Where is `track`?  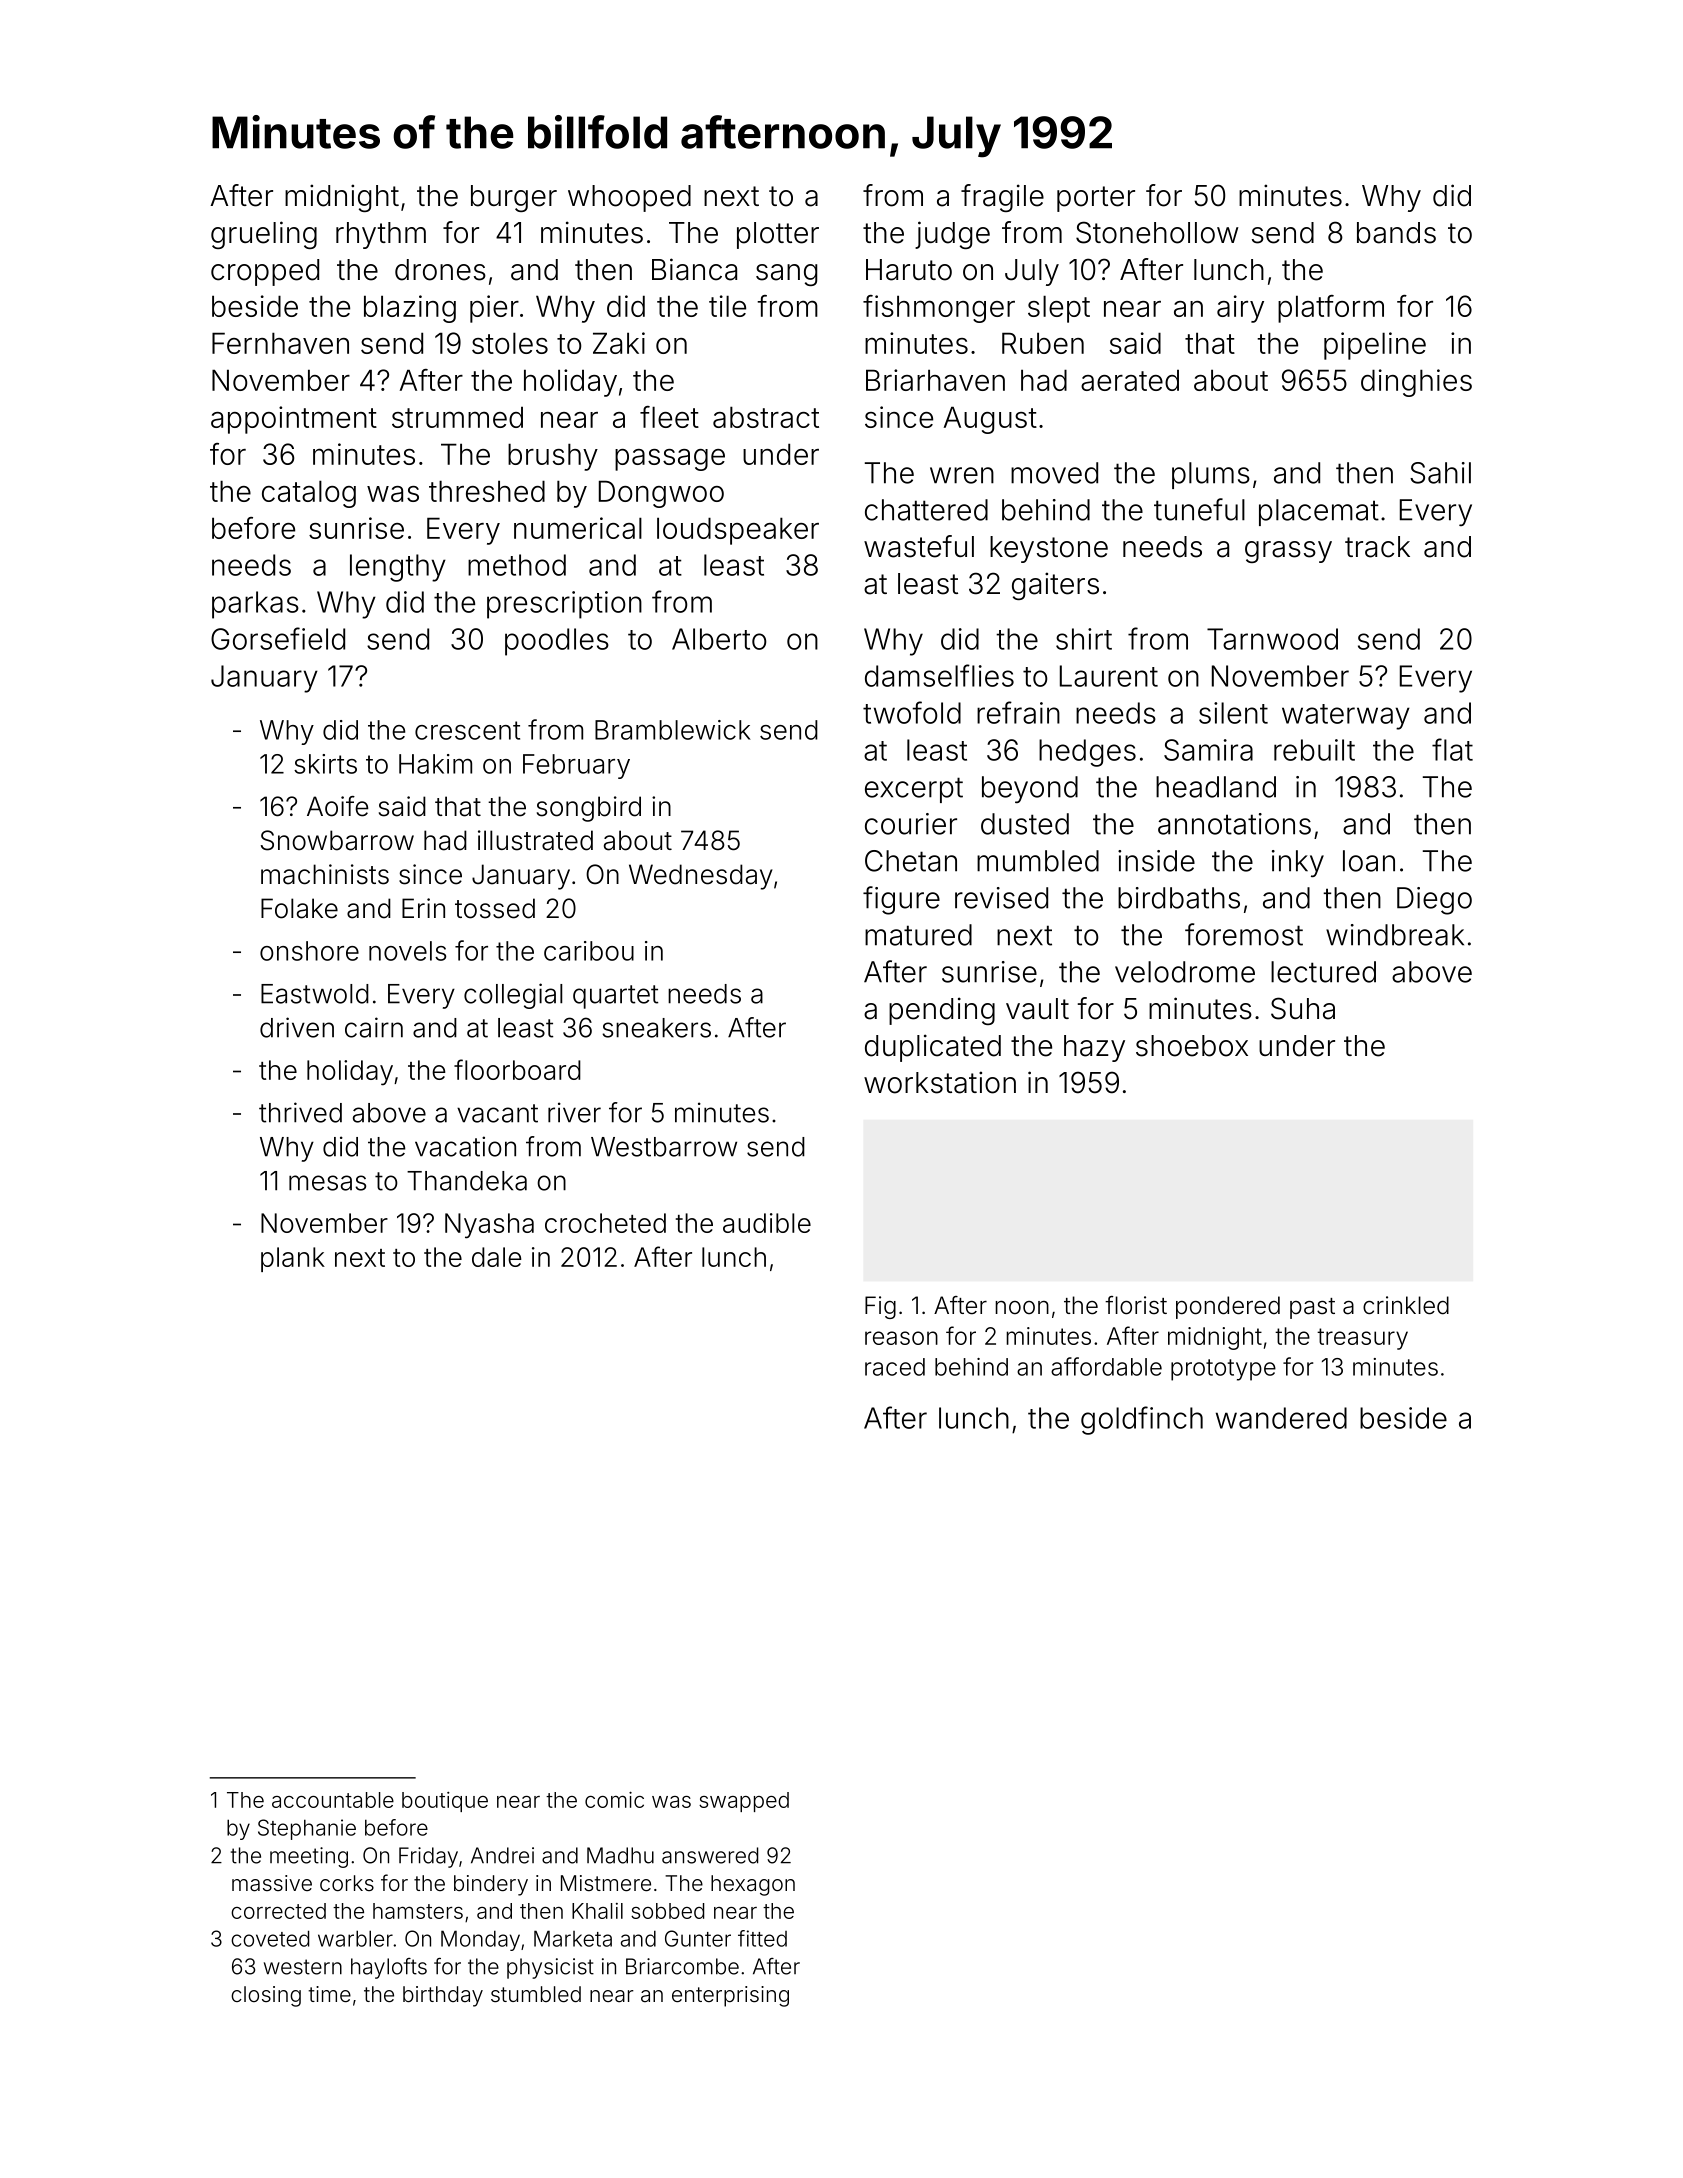
track is located at coordinates (1377, 547).
